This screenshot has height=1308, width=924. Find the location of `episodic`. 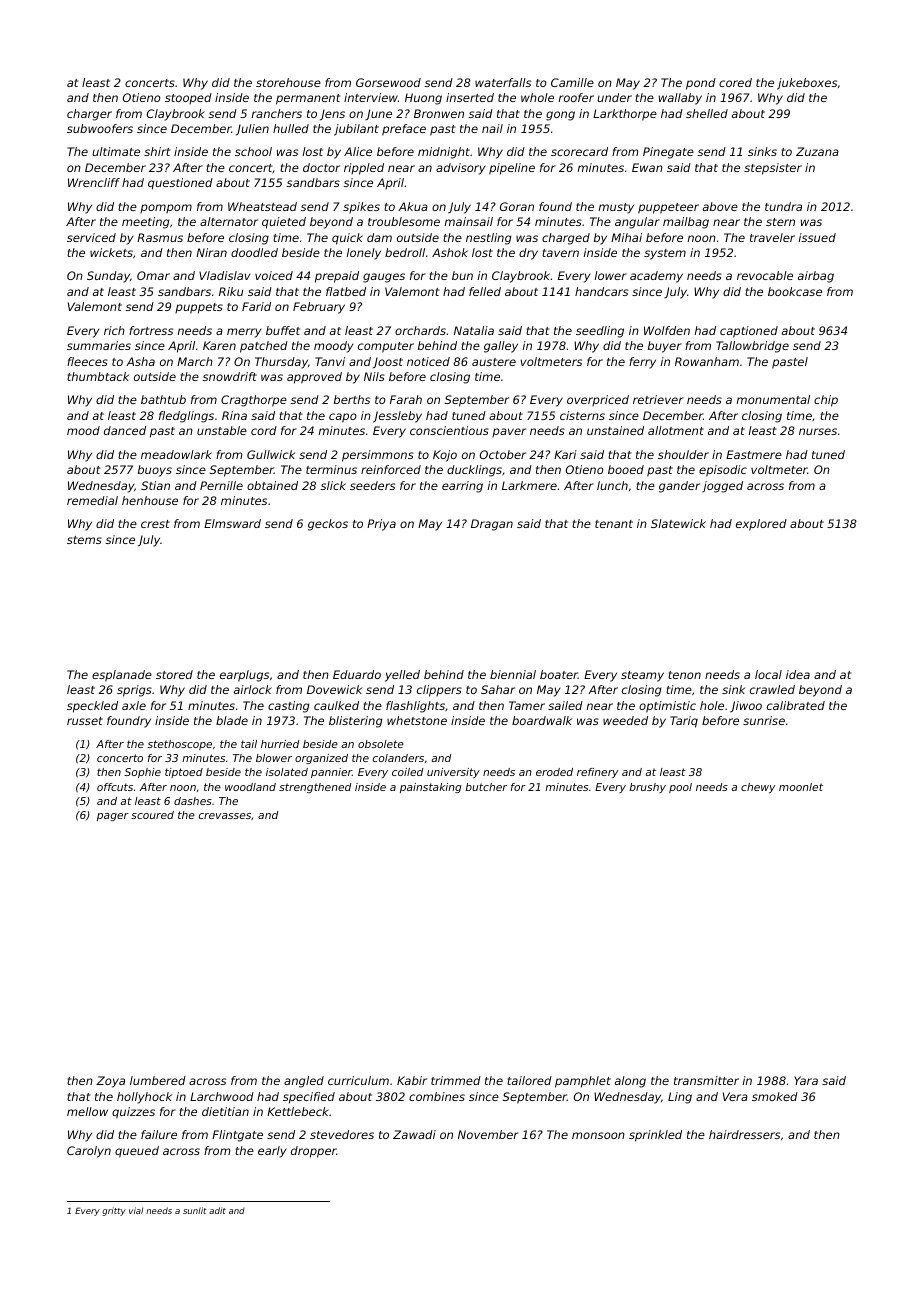

episodic is located at coordinates (723, 471).
